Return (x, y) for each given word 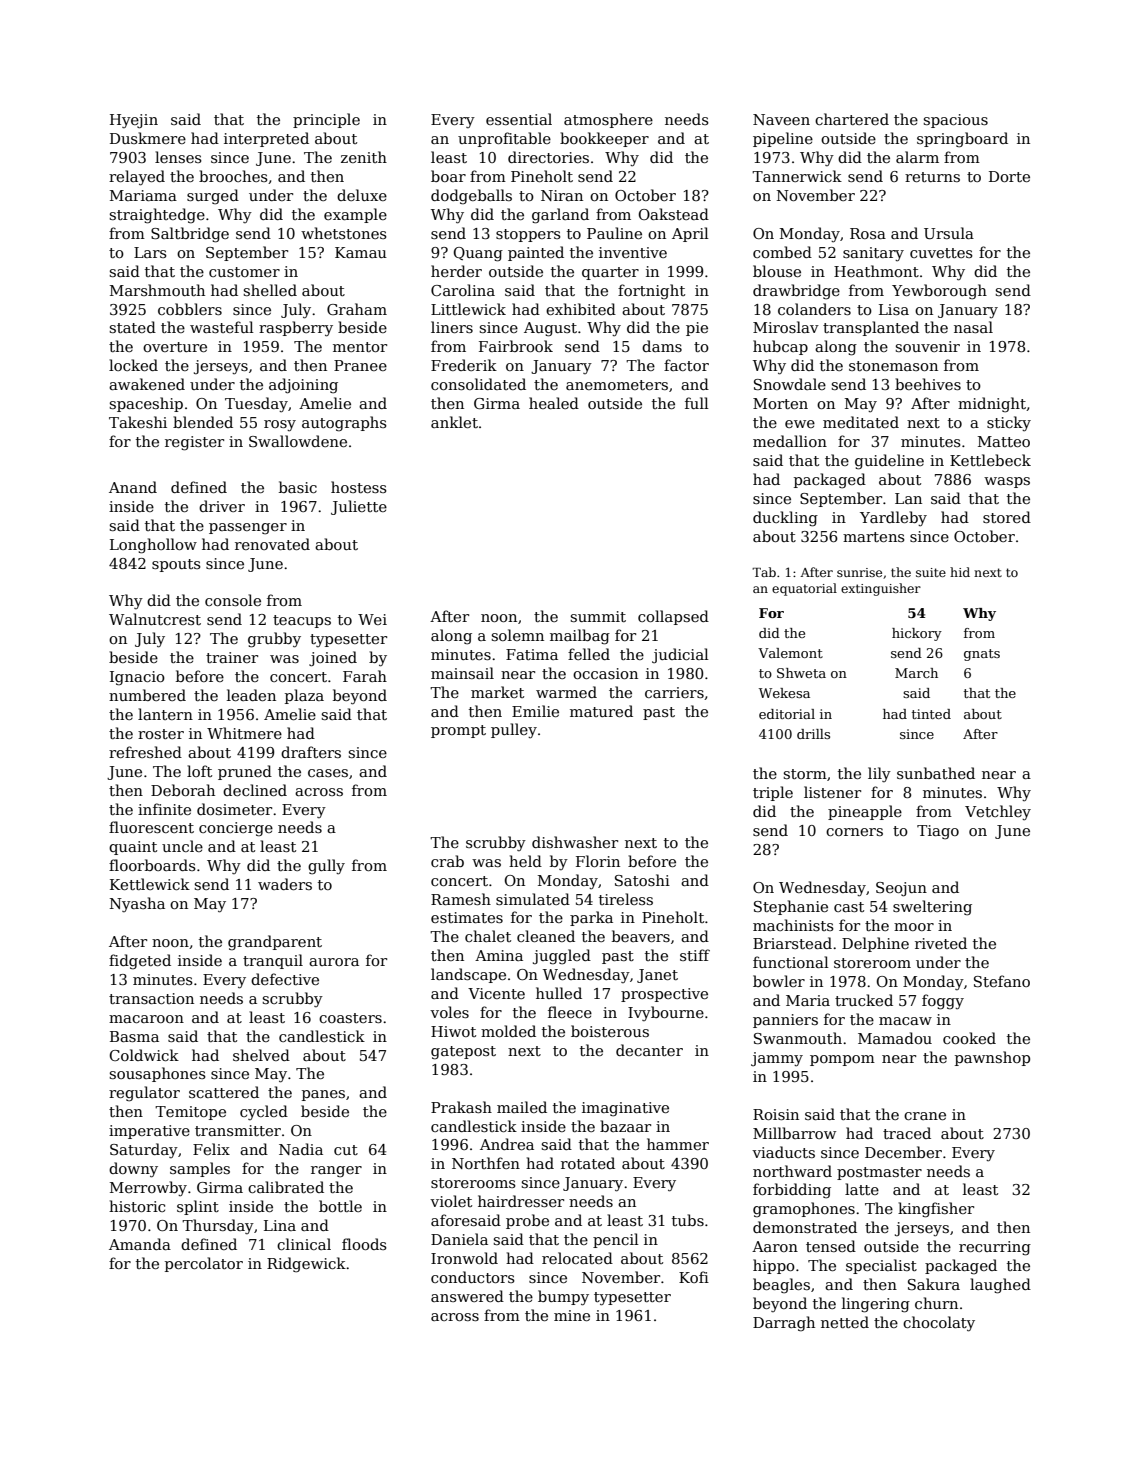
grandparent (275, 943)
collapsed (673, 617)
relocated (577, 1258)
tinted (931, 714)
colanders (814, 309)
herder (456, 271)
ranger (336, 1172)
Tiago (938, 832)
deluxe (362, 195)
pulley (514, 731)
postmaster (879, 1173)
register (194, 443)
